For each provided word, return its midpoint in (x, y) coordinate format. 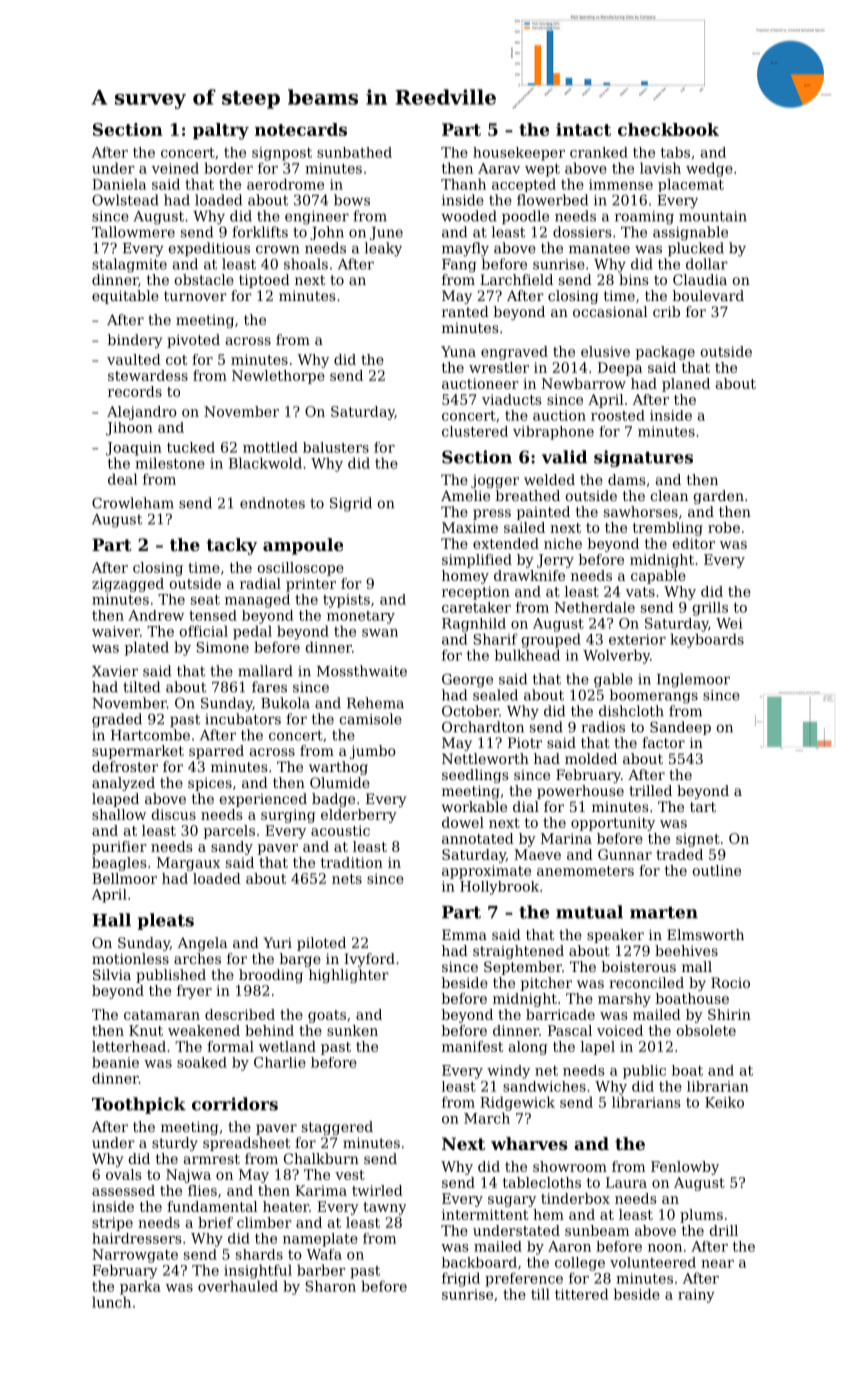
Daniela (119, 184)
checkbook (668, 129)
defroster (125, 766)
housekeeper (519, 154)
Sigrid (351, 504)
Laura (626, 1182)
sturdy (175, 1144)
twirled (377, 1190)
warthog (338, 768)
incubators (243, 719)
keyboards (707, 640)
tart (703, 807)
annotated (478, 838)
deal (122, 479)
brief (215, 1222)
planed (686, 385)
